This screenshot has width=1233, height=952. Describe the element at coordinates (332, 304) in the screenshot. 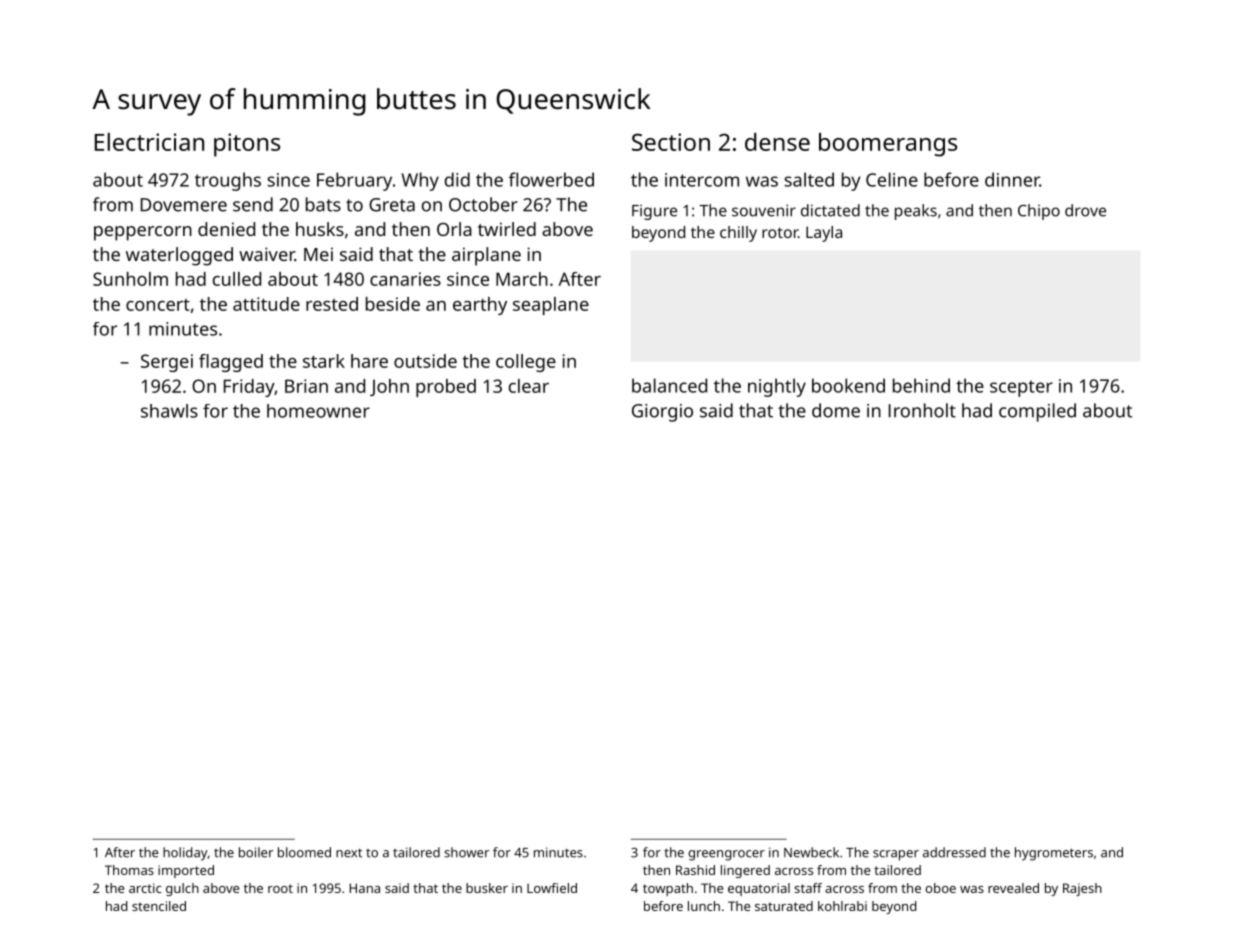

I see `rested` at that location.
